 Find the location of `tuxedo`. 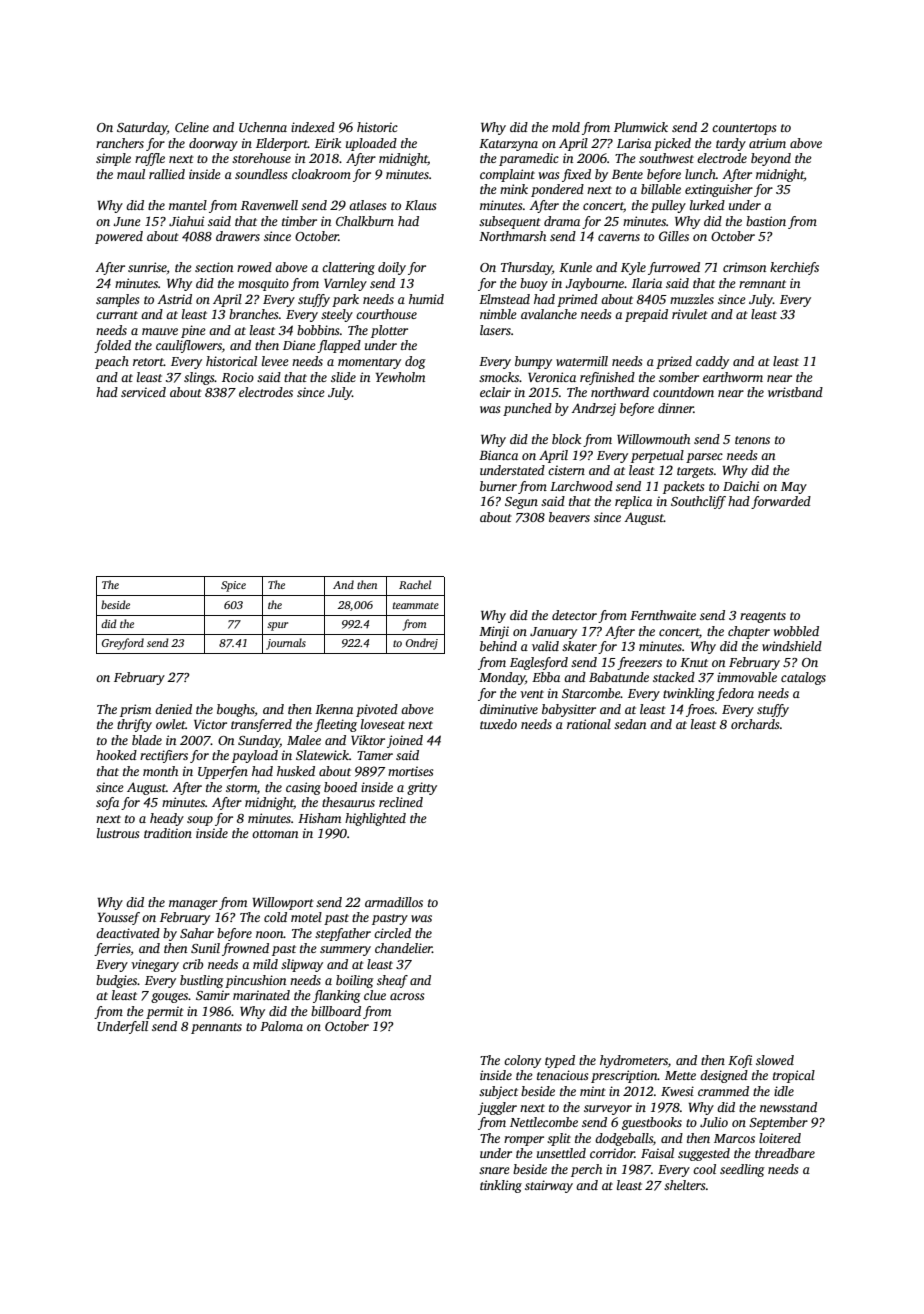

tuxedo is located at coordinates (498, 724).
